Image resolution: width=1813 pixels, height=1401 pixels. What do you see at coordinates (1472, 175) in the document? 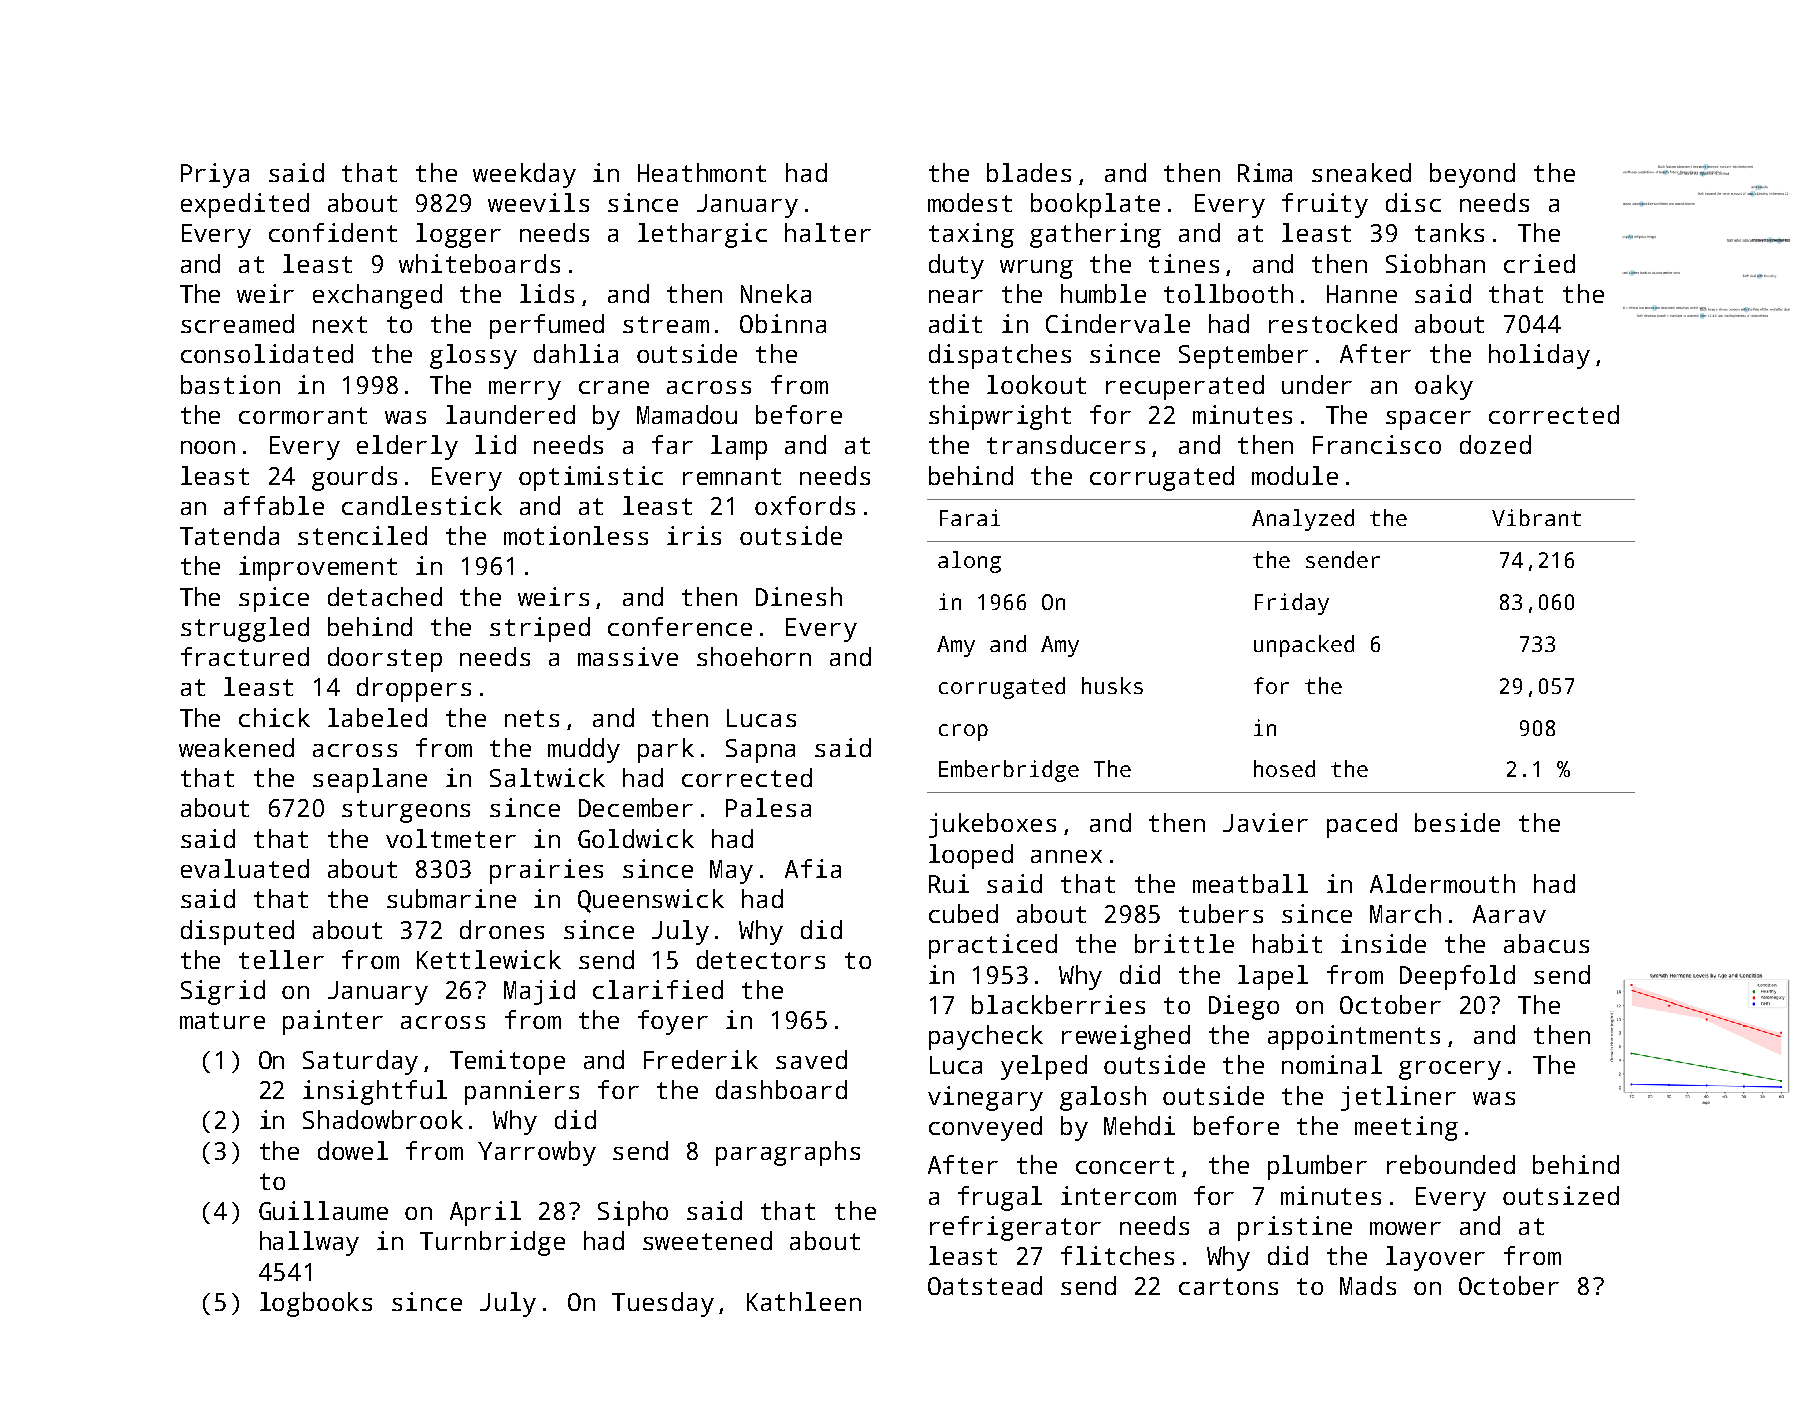
I see `beyond` at bounding box center [1472, 175].
